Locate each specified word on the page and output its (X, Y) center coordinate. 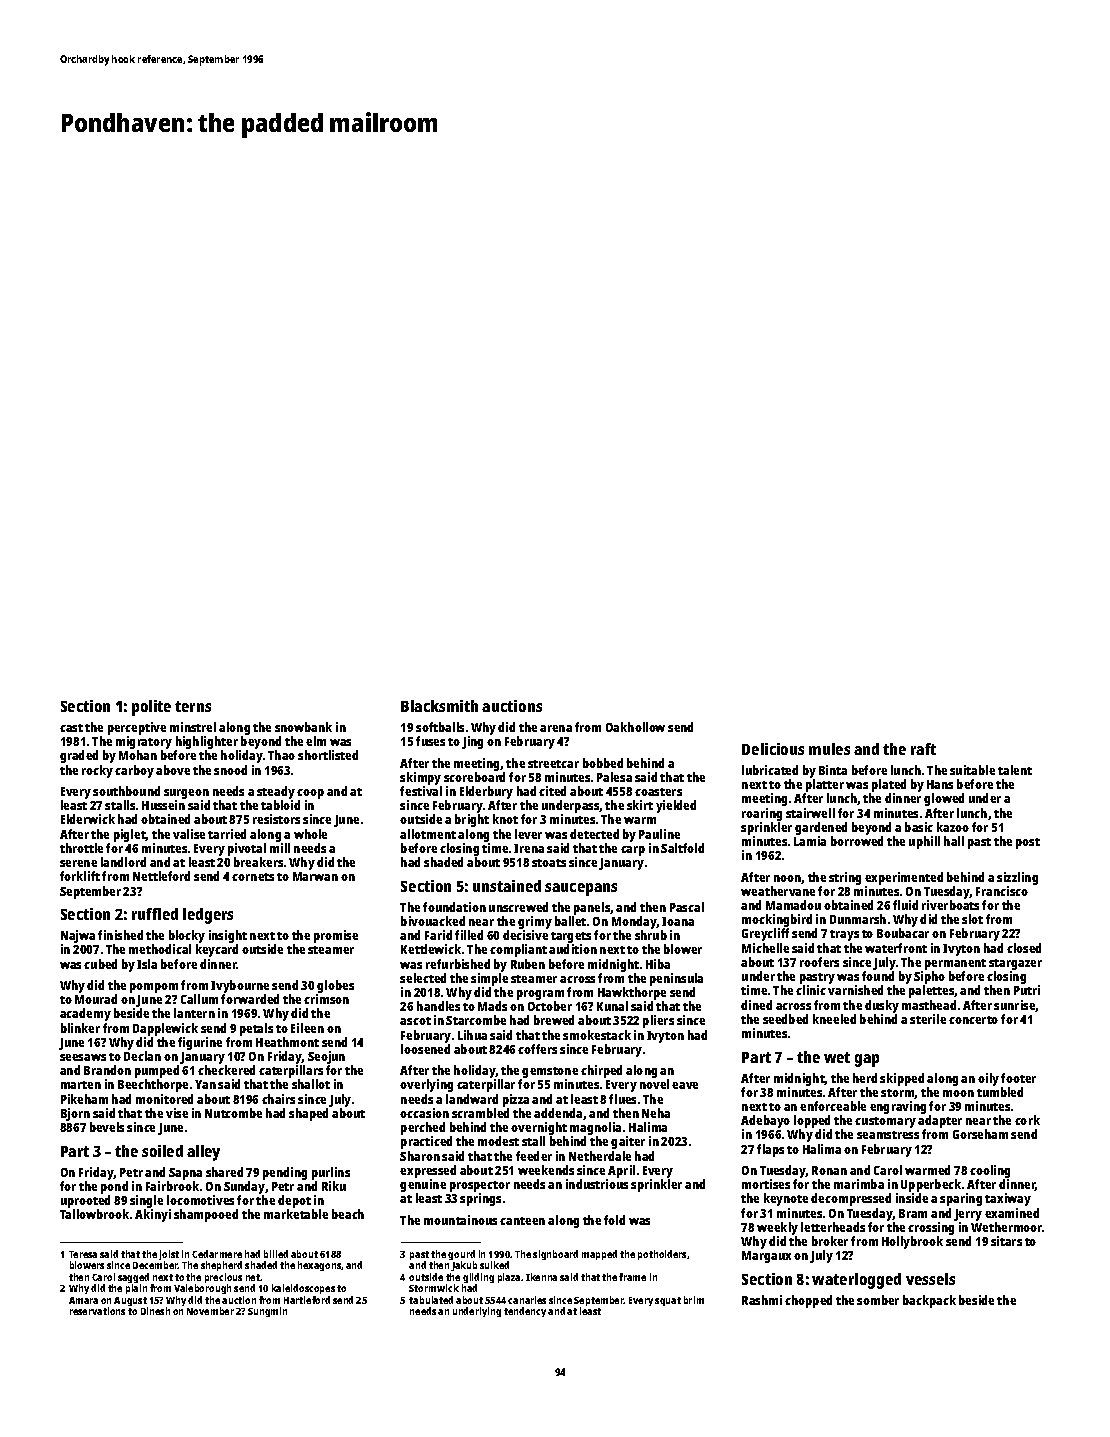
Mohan (138, 755)
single (146, 1201)
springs (480, 1199)
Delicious (773, 749)
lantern (194, 1013)
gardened (821, 828)
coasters (658, 792)
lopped (812, 1121)
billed (276, 1254)
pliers (658, 1021)
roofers (819, 962)
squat (668, 1301)
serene (78, 863)
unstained (507, 886)
